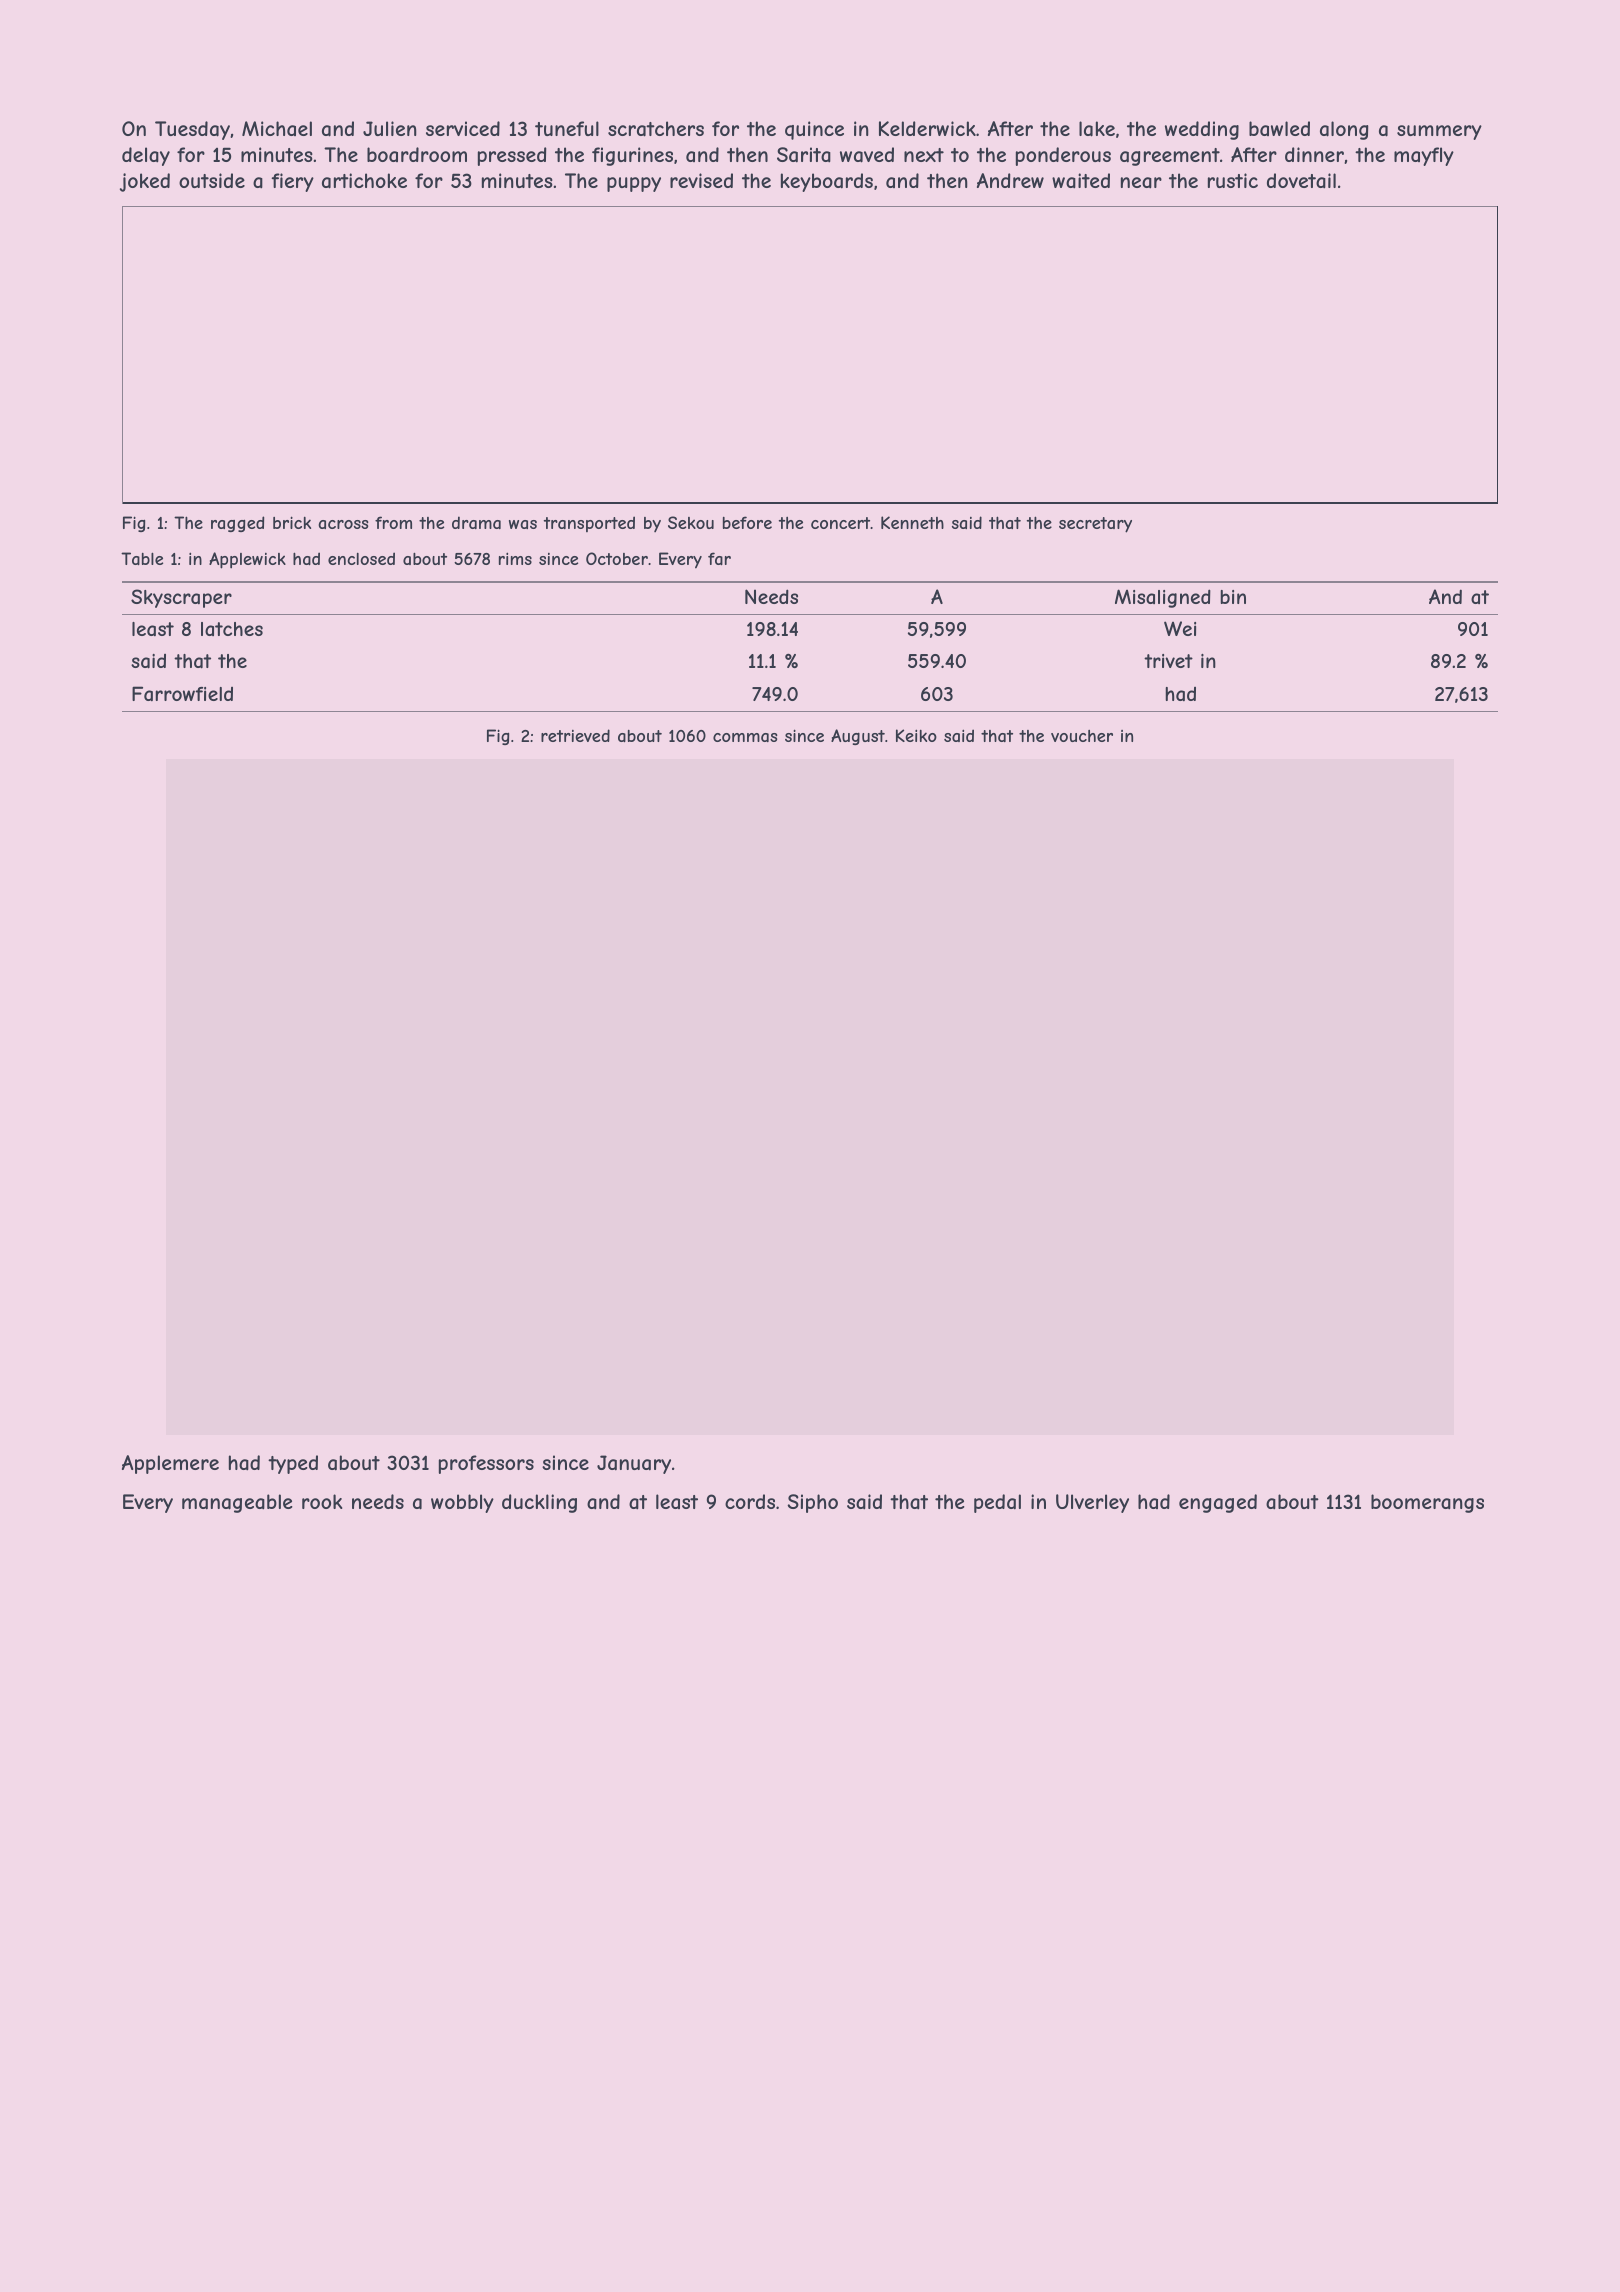 The height and width of the screenshot is (2292, 1620). I want to click on serviced, so click(463, 128).
